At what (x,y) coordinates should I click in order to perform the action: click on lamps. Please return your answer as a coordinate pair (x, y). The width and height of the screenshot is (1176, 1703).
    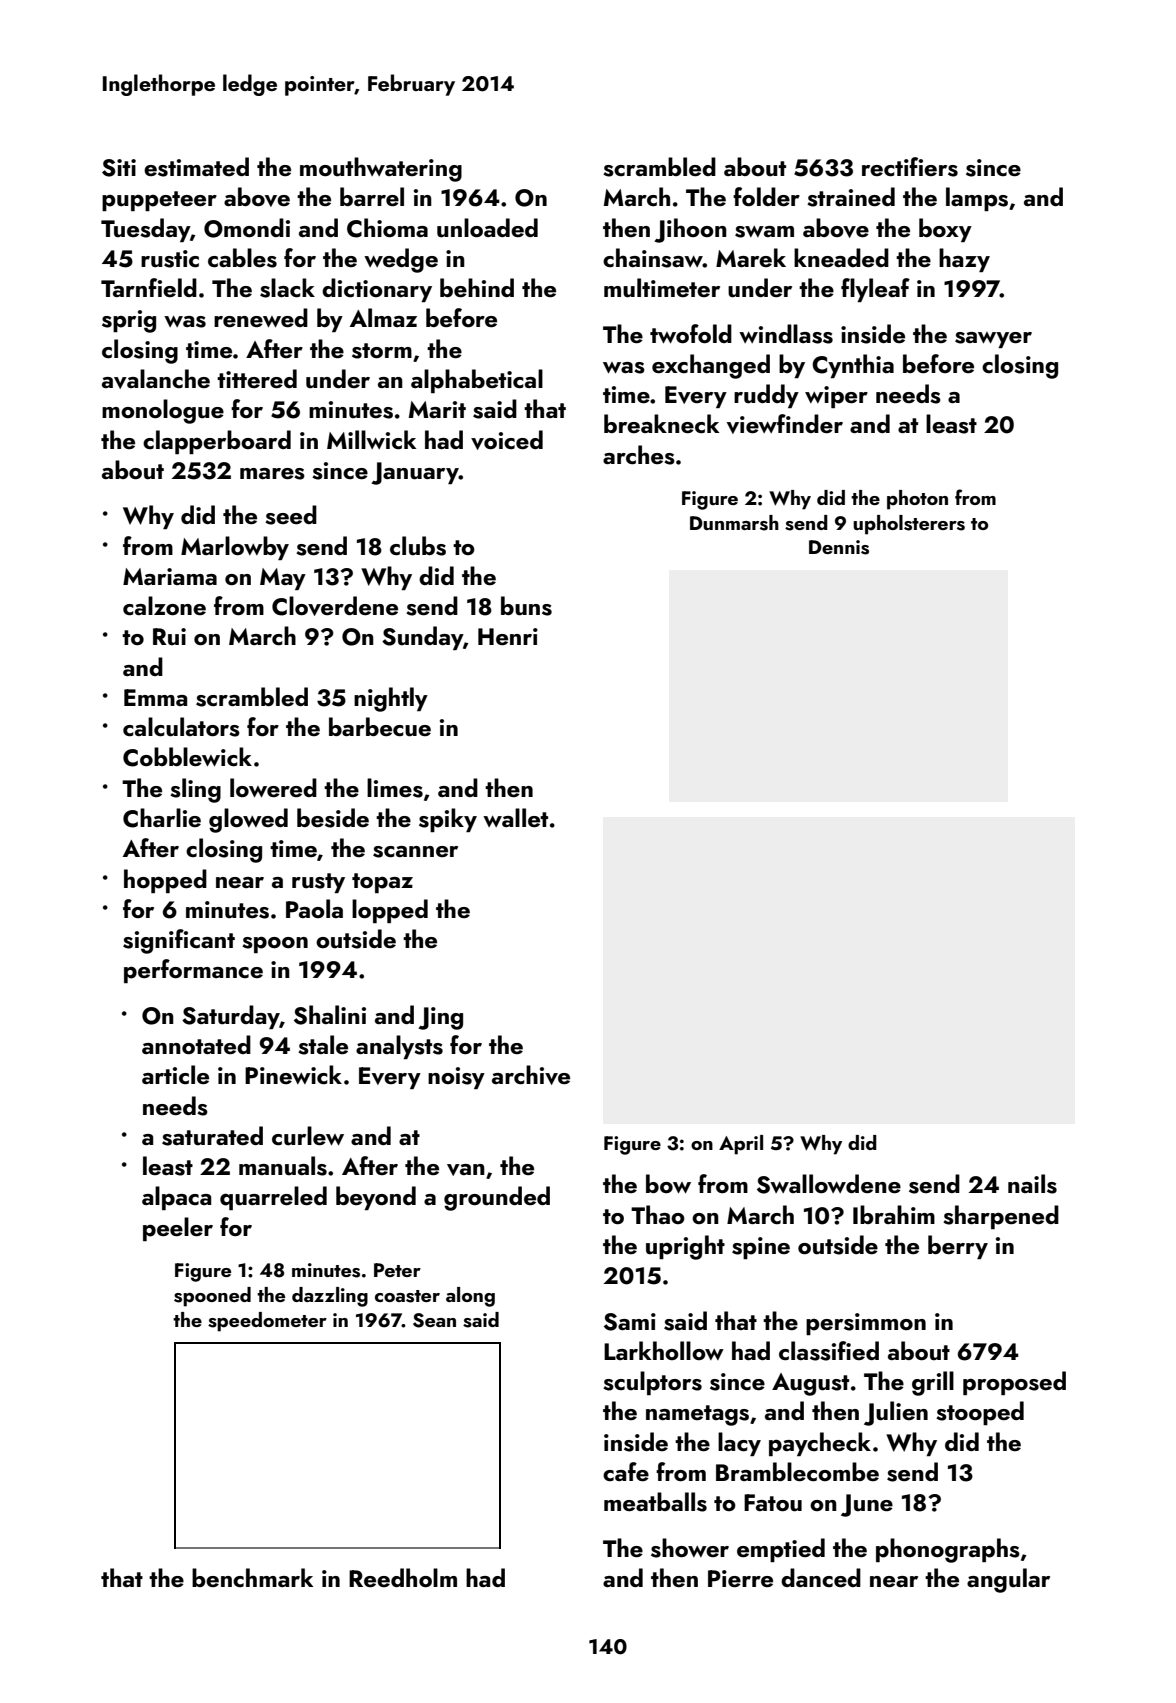
    Looking at the image, I should click on (977, 199).
